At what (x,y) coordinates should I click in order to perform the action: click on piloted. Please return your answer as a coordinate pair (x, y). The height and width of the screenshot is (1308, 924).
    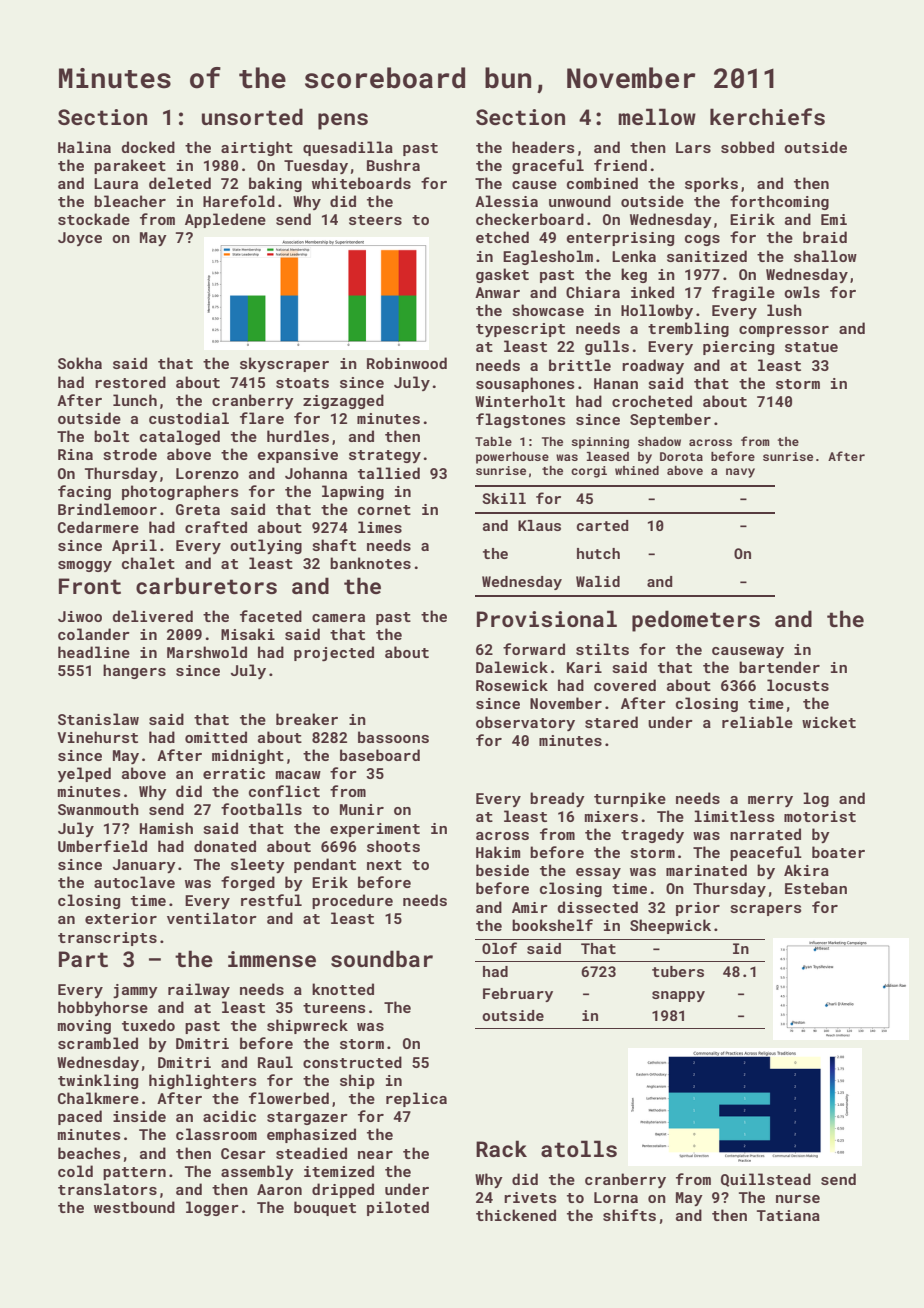
    Looking at the image, I should click on (398, 1208).
